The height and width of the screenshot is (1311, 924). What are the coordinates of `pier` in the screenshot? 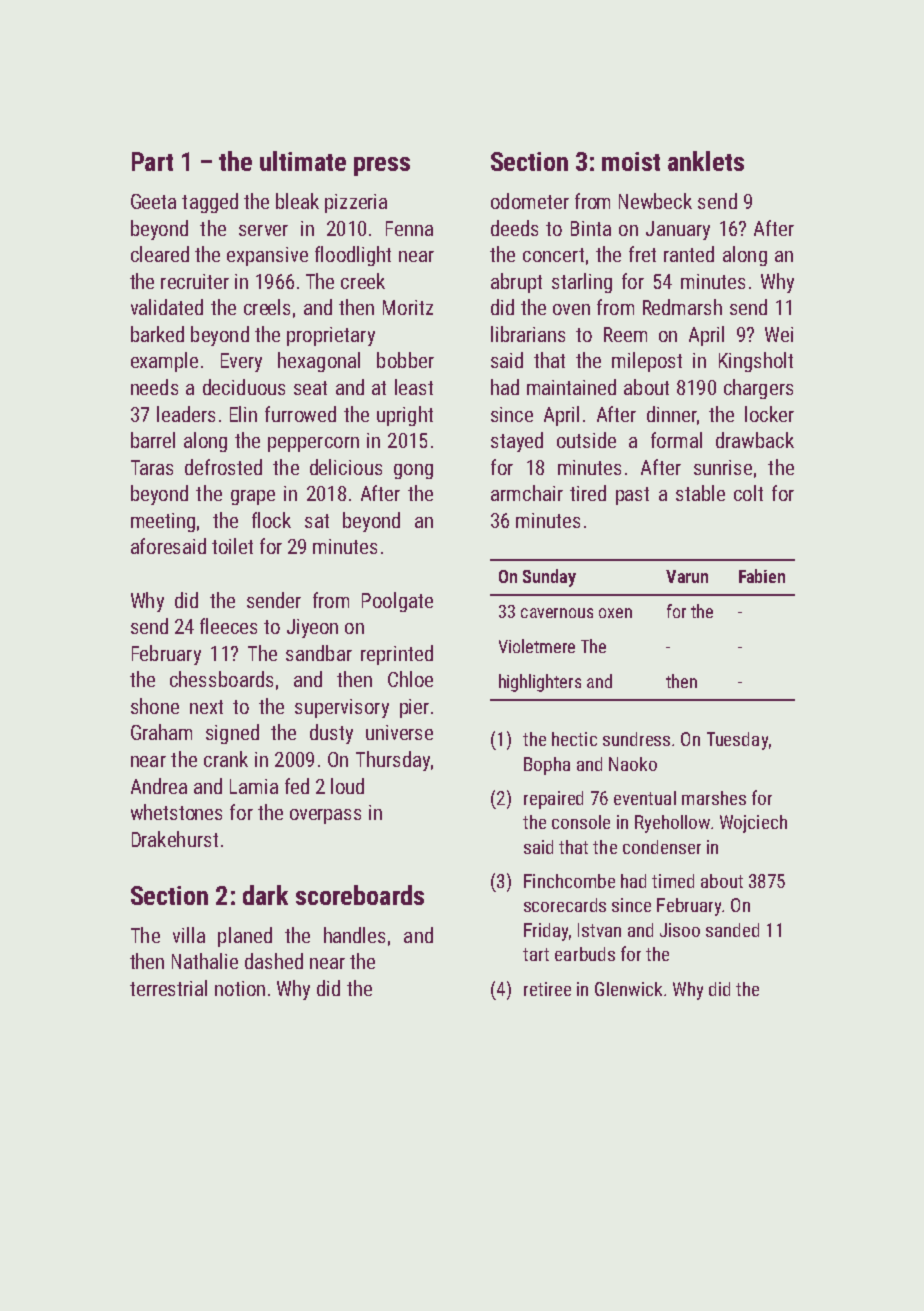 It's located at (414, 708).
